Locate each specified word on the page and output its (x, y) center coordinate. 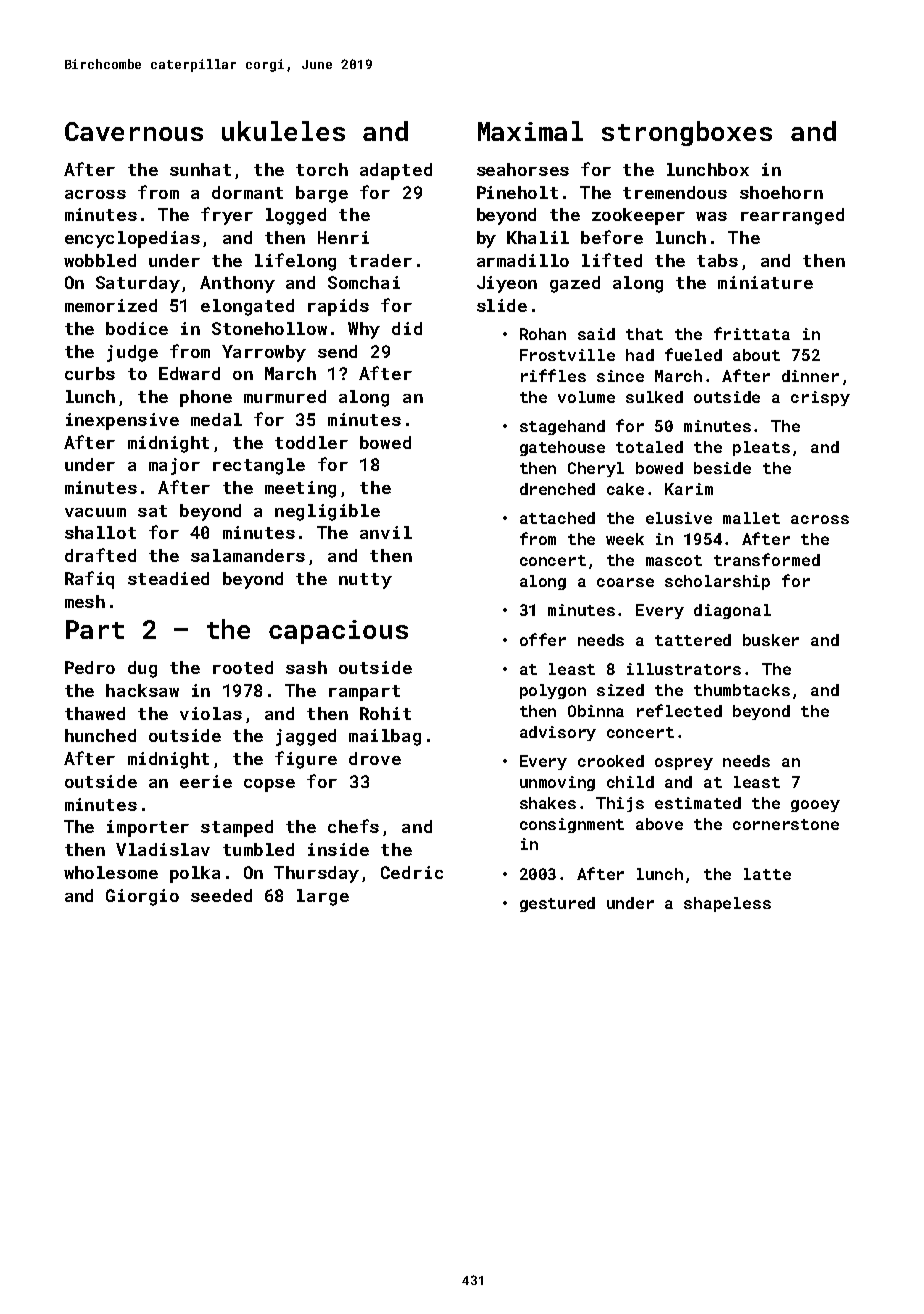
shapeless (727, 904)
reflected (679, 710)
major (174, 466)
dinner (810, 376)
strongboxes (687, 133)
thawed (95, 713)
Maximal (530, 131)
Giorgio (142, 897)
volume (586, 397)
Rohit (385, 713)
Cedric (412, 872)
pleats (761, 448)
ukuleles (283, 131)
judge (132, 353)
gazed (575, 284)
